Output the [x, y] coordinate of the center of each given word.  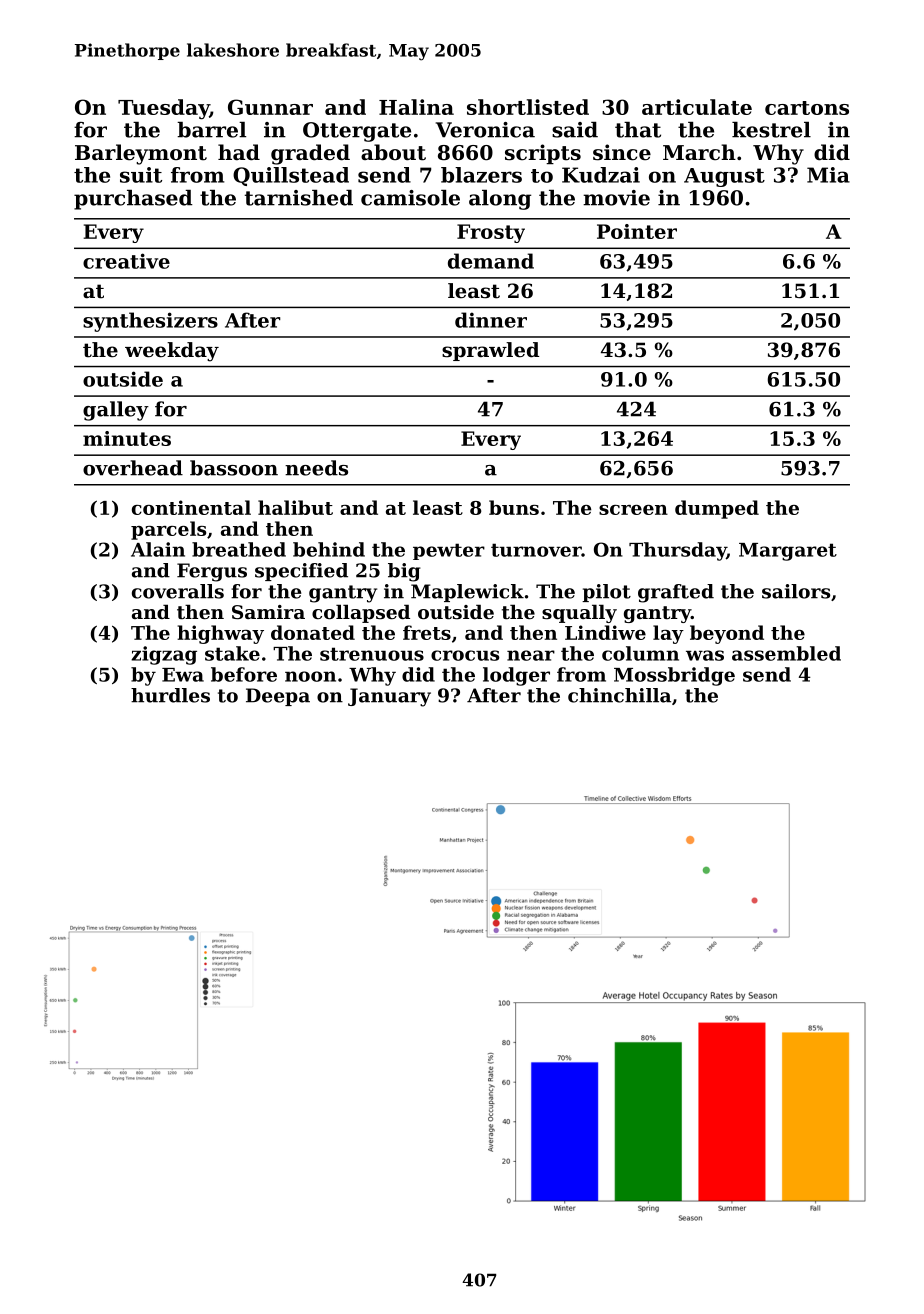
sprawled [490, 351]
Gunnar [270, 107]
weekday [172, 352]
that [638, 130]
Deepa [278, 697]
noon [310, 676]
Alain [158, 549]
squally [579, 613]
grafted [676, 593]
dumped [717, 509]
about [393, 152]
